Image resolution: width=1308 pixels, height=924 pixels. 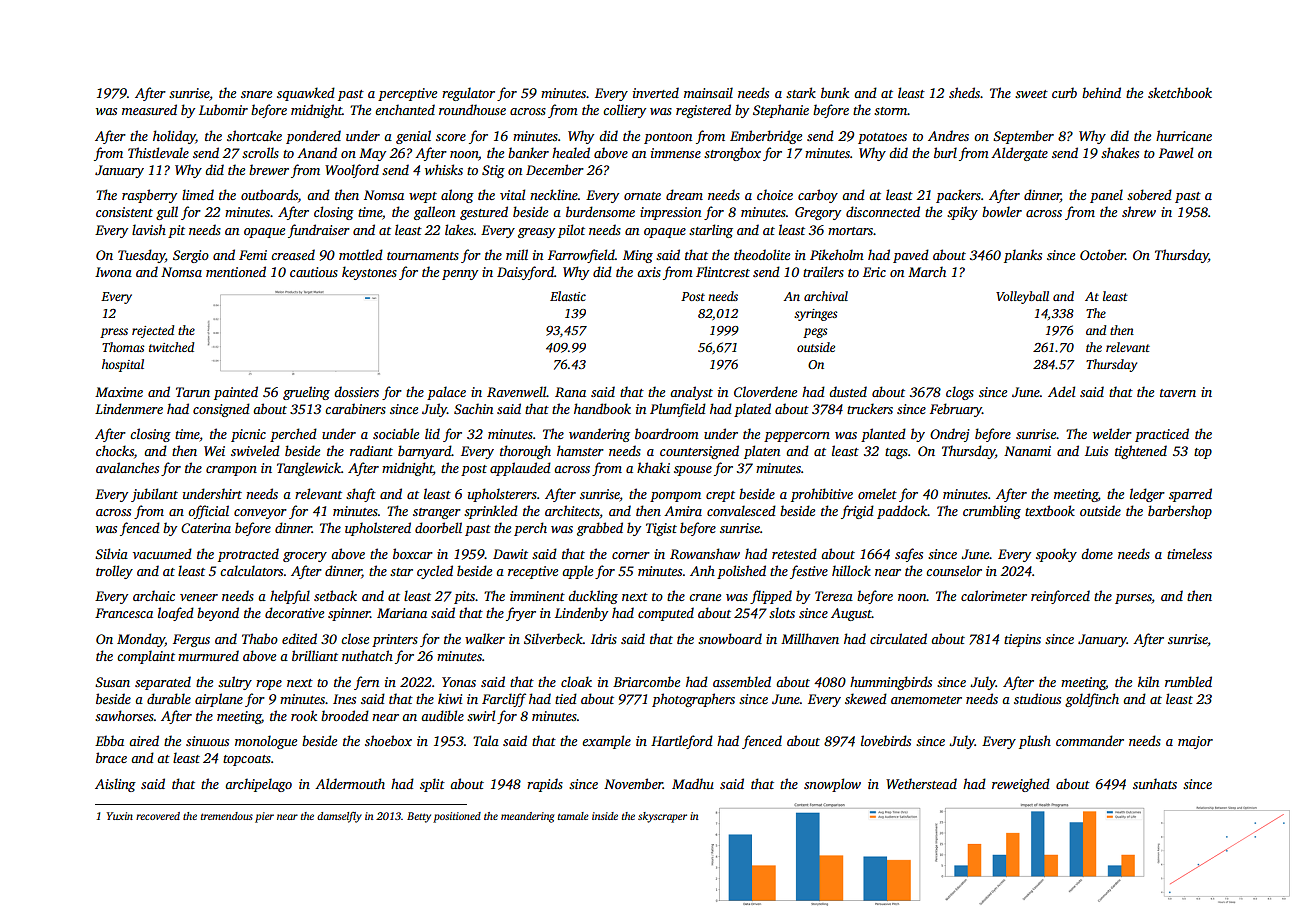 What do you see at coordinates (407, 94) in the page?
I see `perceptive` at bounding box center [407, 94].
